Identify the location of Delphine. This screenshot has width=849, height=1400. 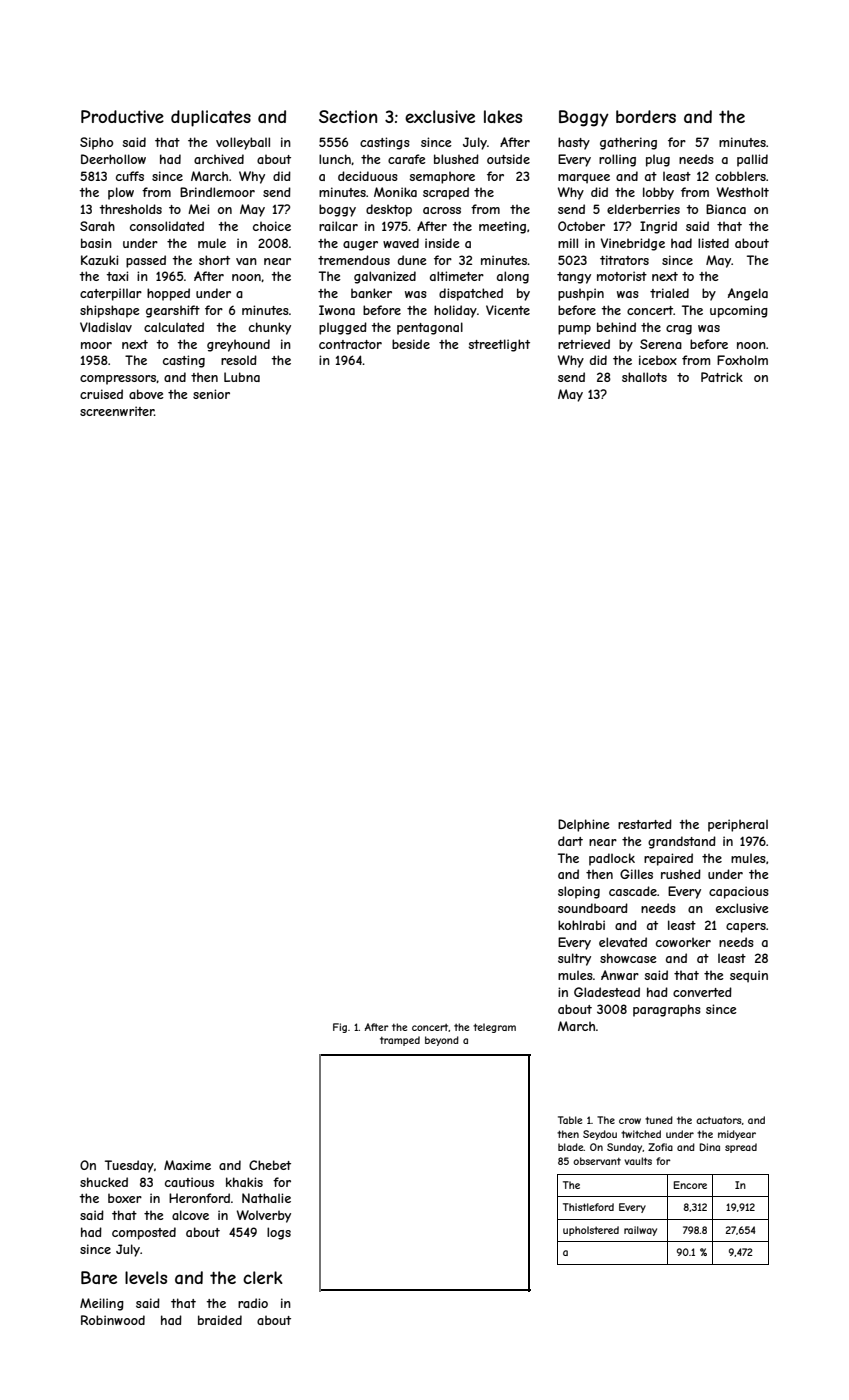
(584, 825).
